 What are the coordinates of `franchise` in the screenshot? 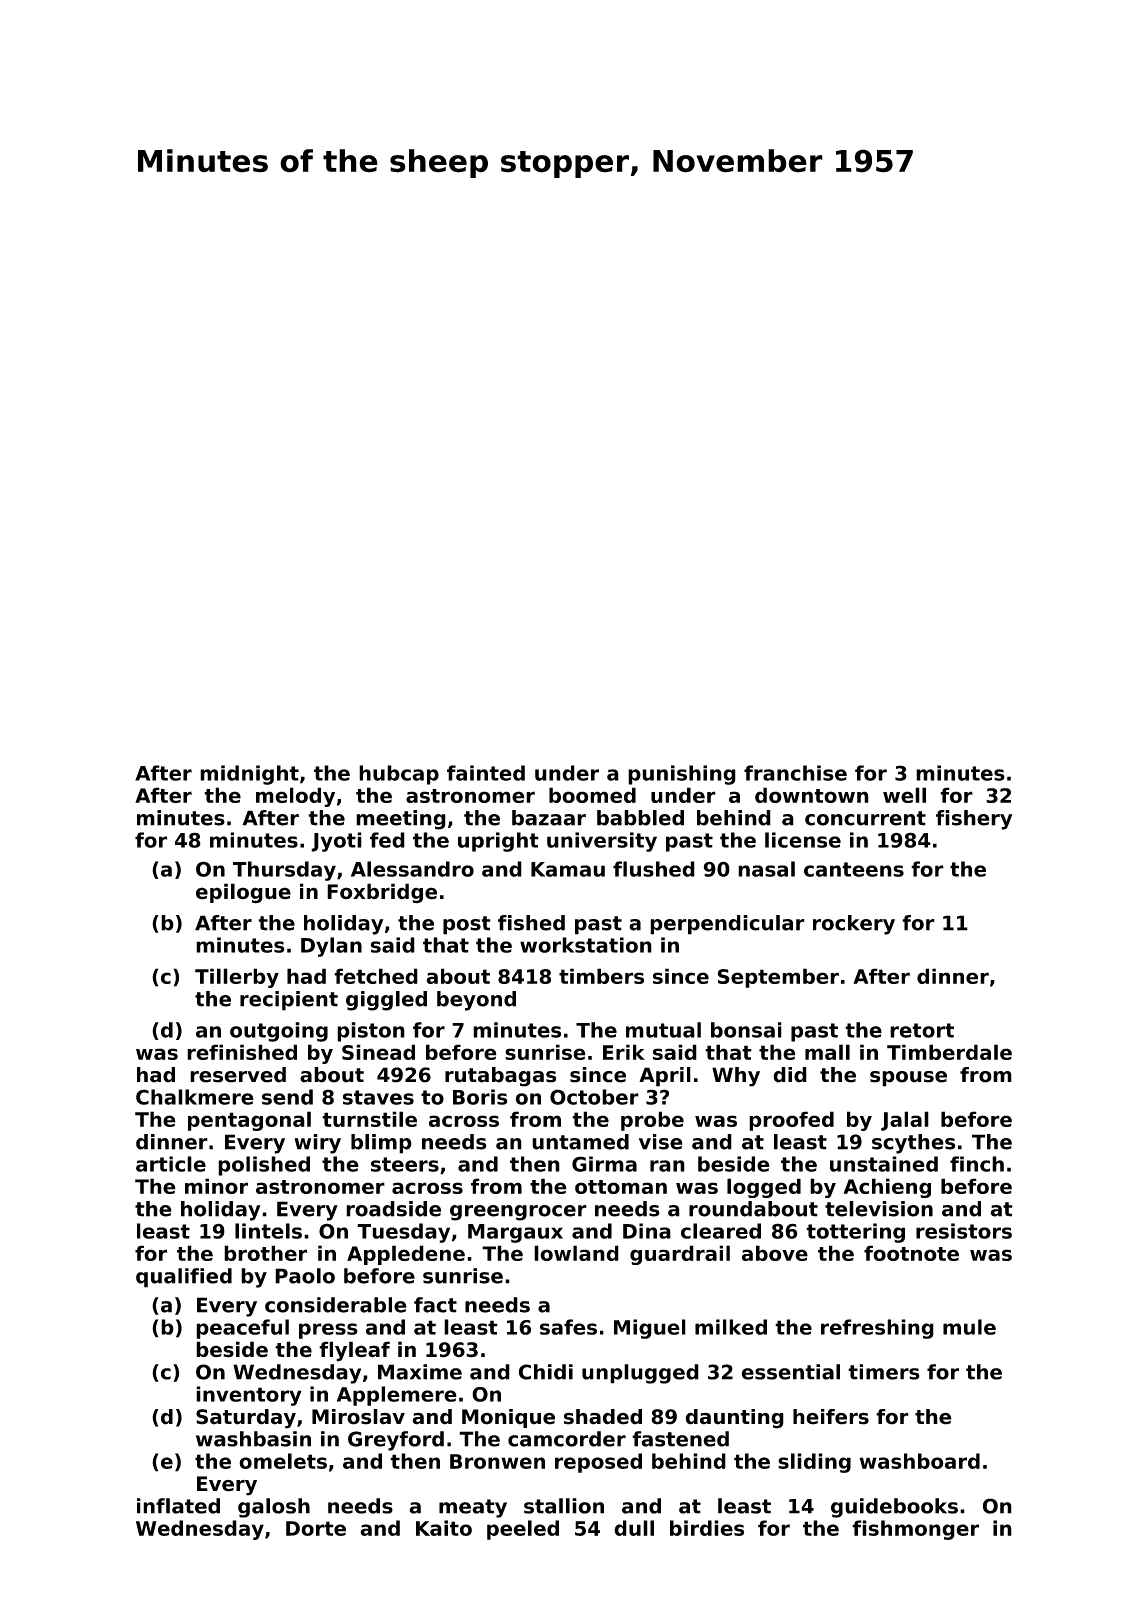 It's located at (795, 773).
